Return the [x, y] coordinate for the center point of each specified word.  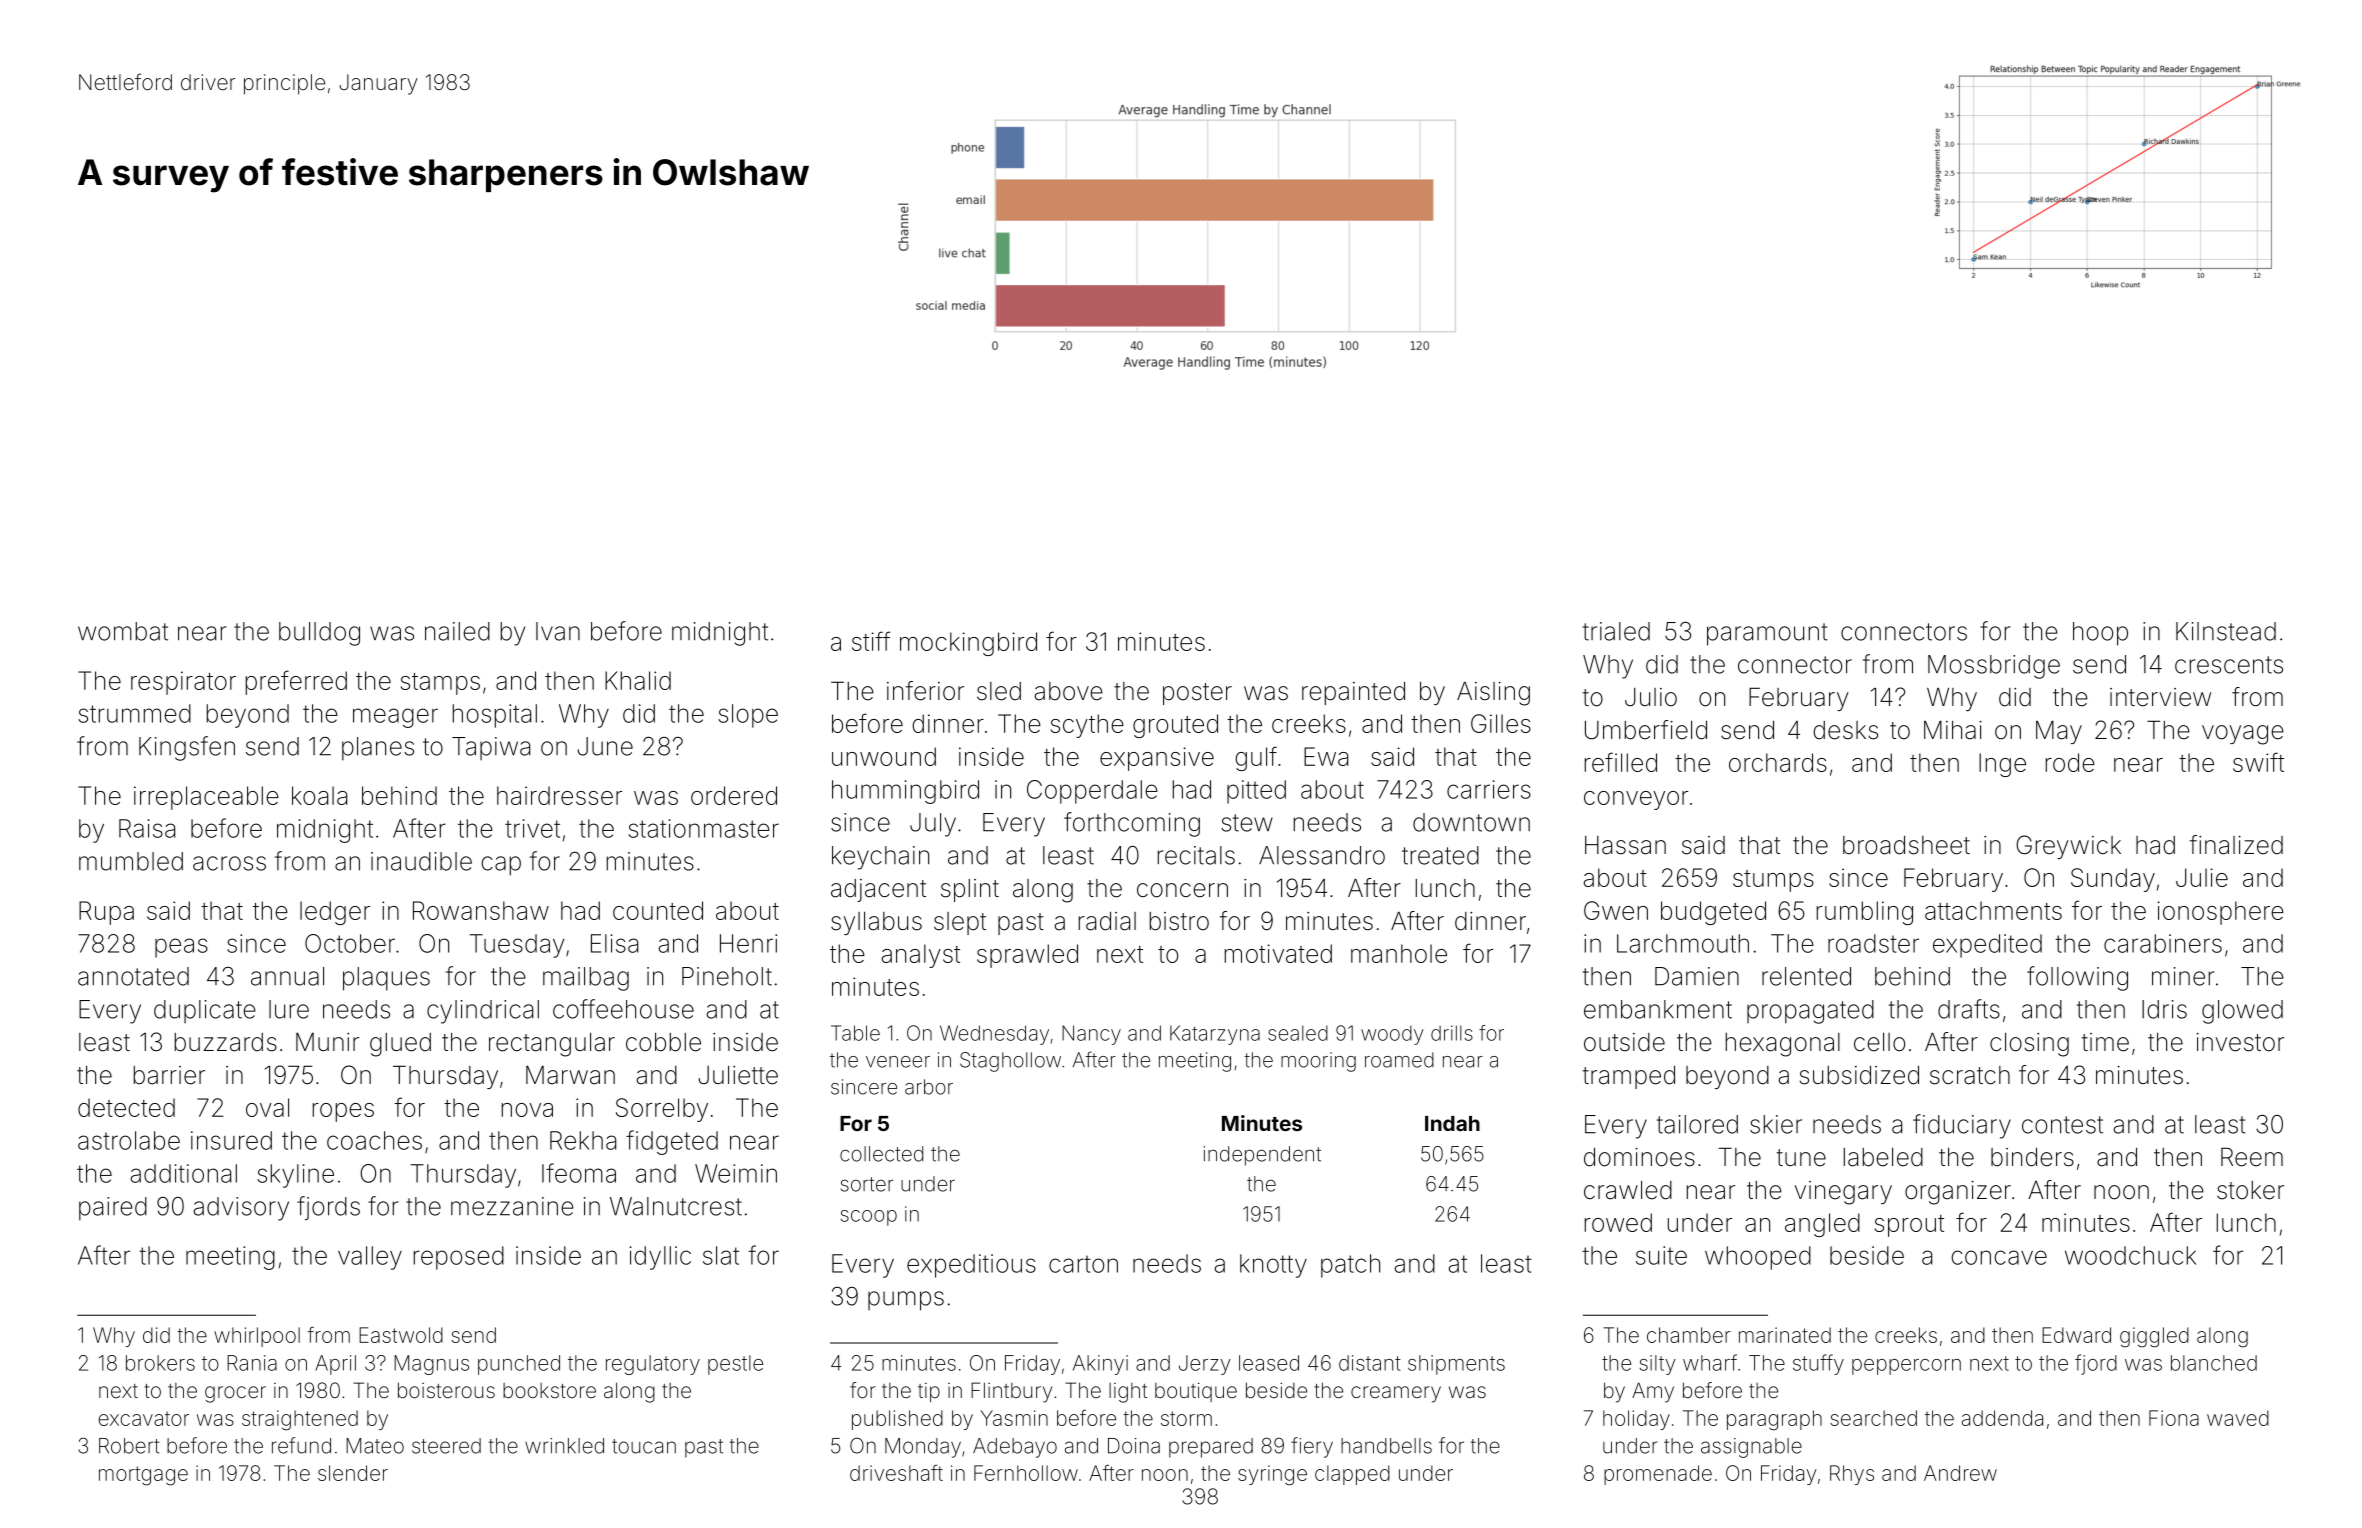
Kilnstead [2226, 631]
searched [1873, 1418]
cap [501, 866]
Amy [1653, 1392]
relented [1806, 976]
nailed [457, 631]
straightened [300, 1420]
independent [1262, 1156]
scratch [1970, 1075]
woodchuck [2130, 1255]
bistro [1179, 921]
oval [267, 1107]
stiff [871, 641]
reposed [459, 1258]
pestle [735, 1365]
